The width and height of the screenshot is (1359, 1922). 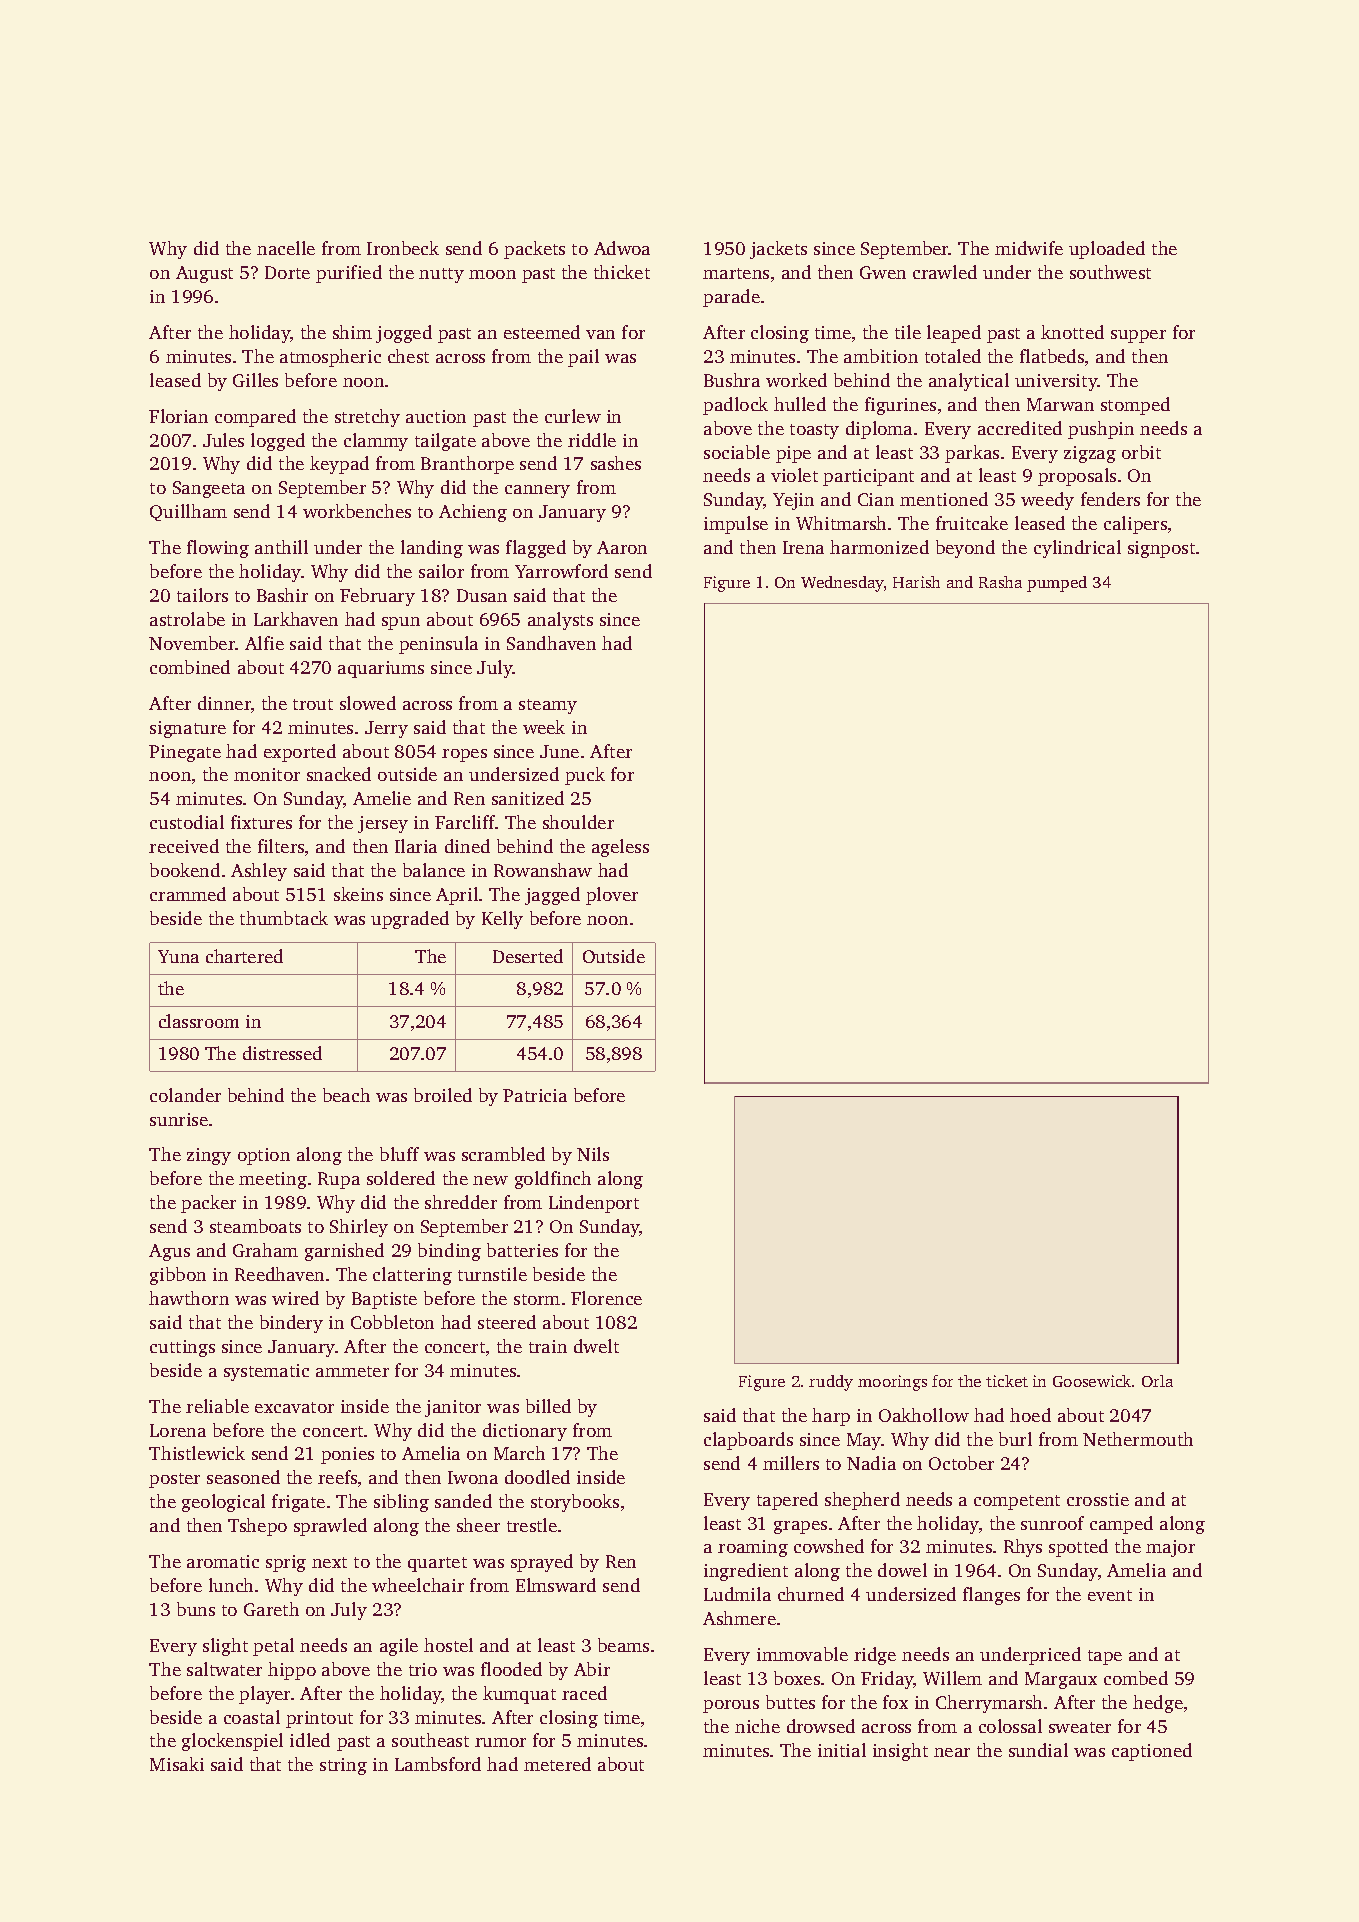 What do you see at coordinates (343, 1766) in the screenshot?
I see `string` at bounding box center [343, 1766].
